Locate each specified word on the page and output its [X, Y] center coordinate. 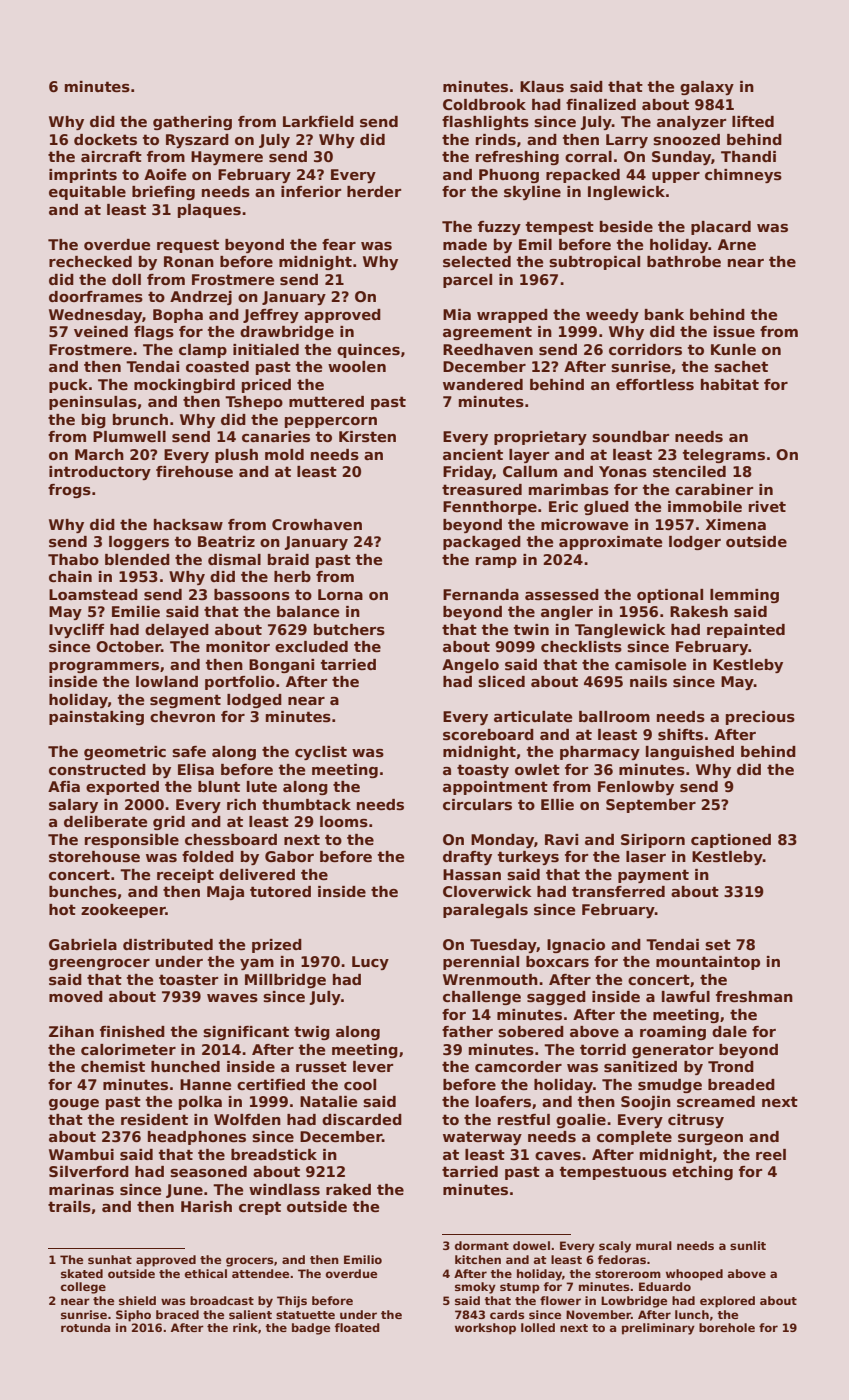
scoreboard [488, 735]
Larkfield [318, 121]
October [128, 646]
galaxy [707, 88]
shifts [680, 734]
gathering [192, 123]
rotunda [85, 1327]
